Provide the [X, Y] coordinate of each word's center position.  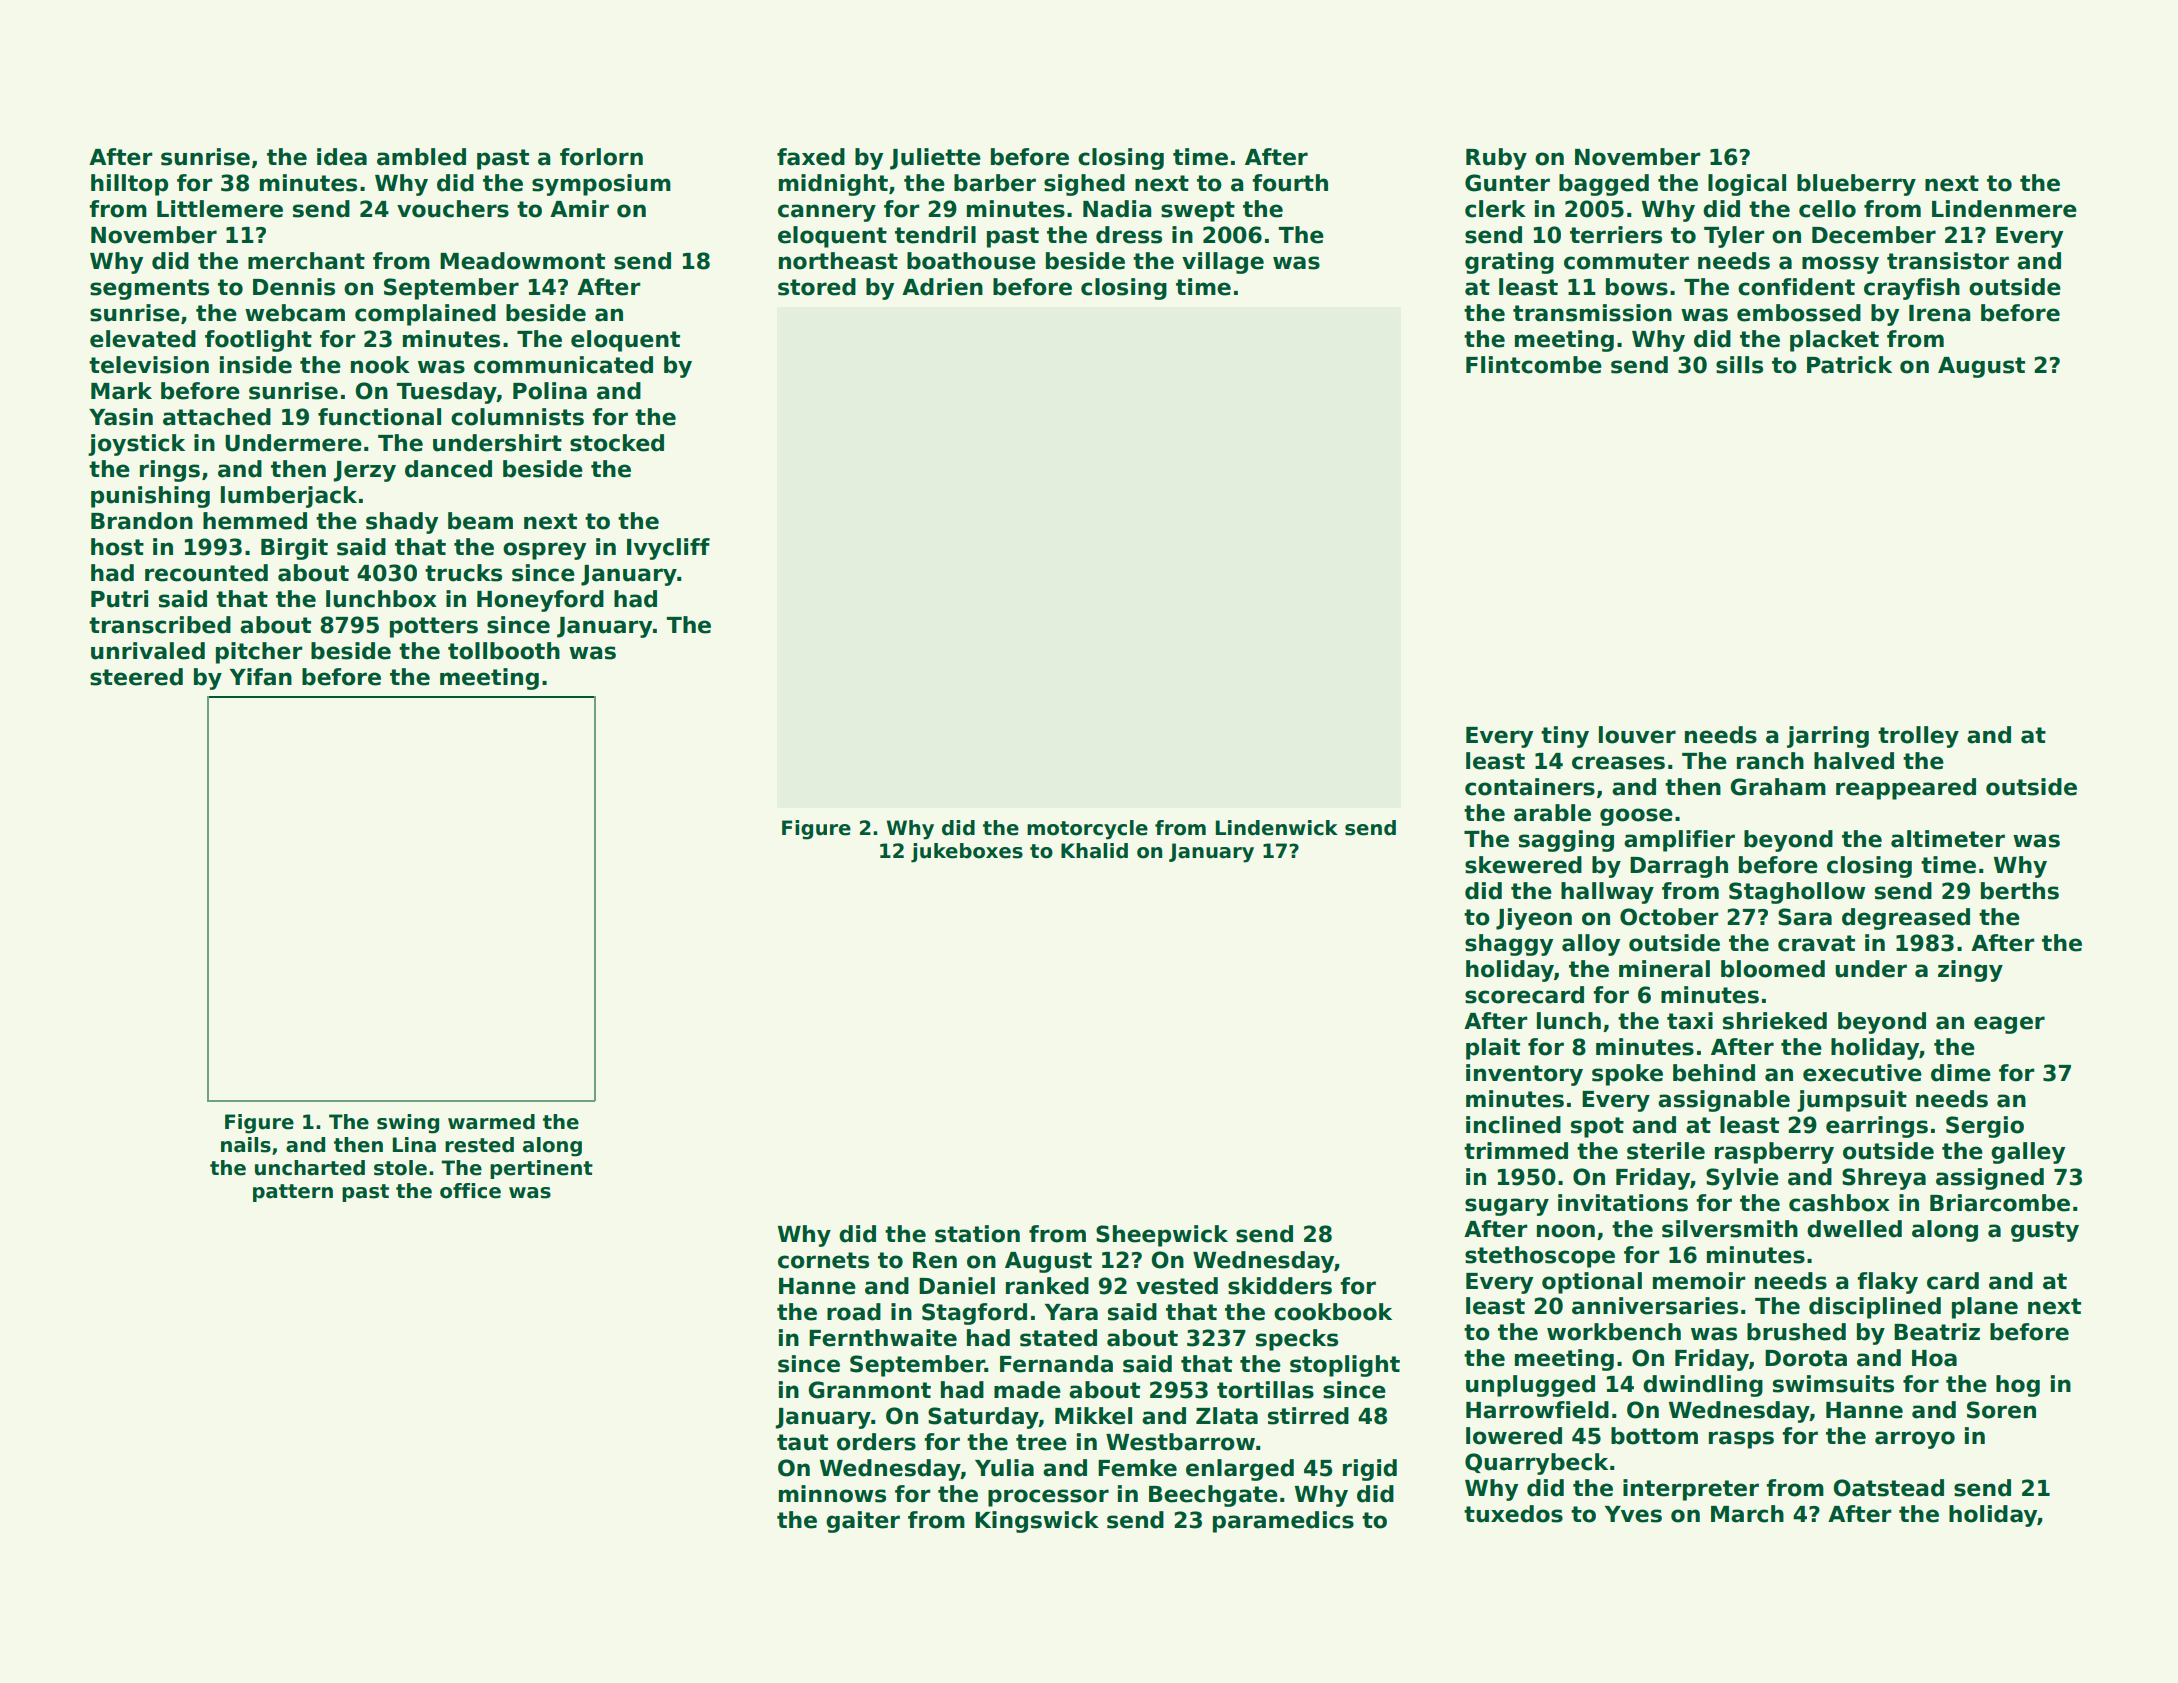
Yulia [1004, 1468]
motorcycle [1087, 830]
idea [342, 157]
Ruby [1496, 159]
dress [1129, 235]
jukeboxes [967, 853]
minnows [832, 1494]
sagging [1566, 841]
